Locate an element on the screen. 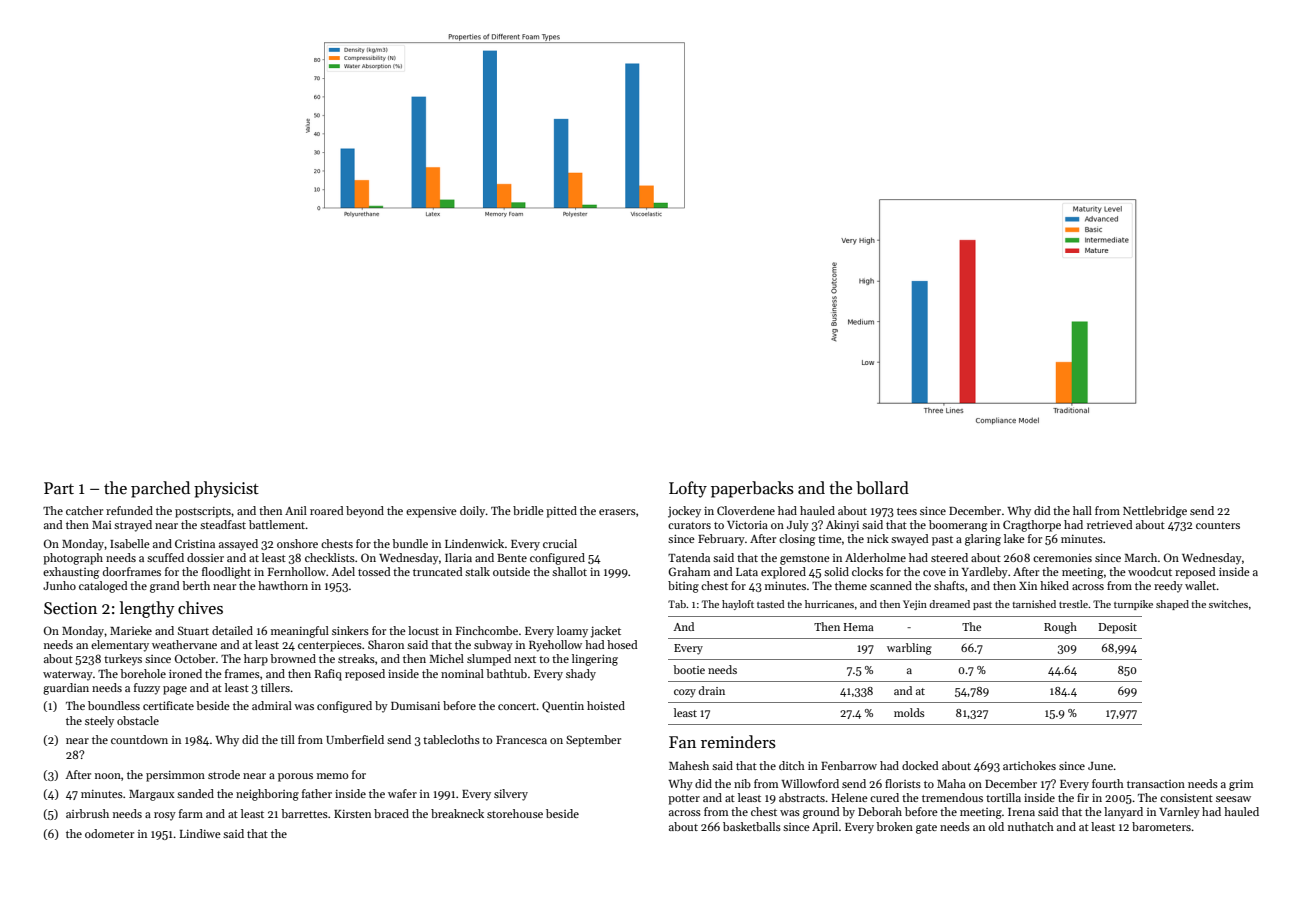 The height and width of the screenshot is (924, 1308). molds is located at coordinates (909, 712).
